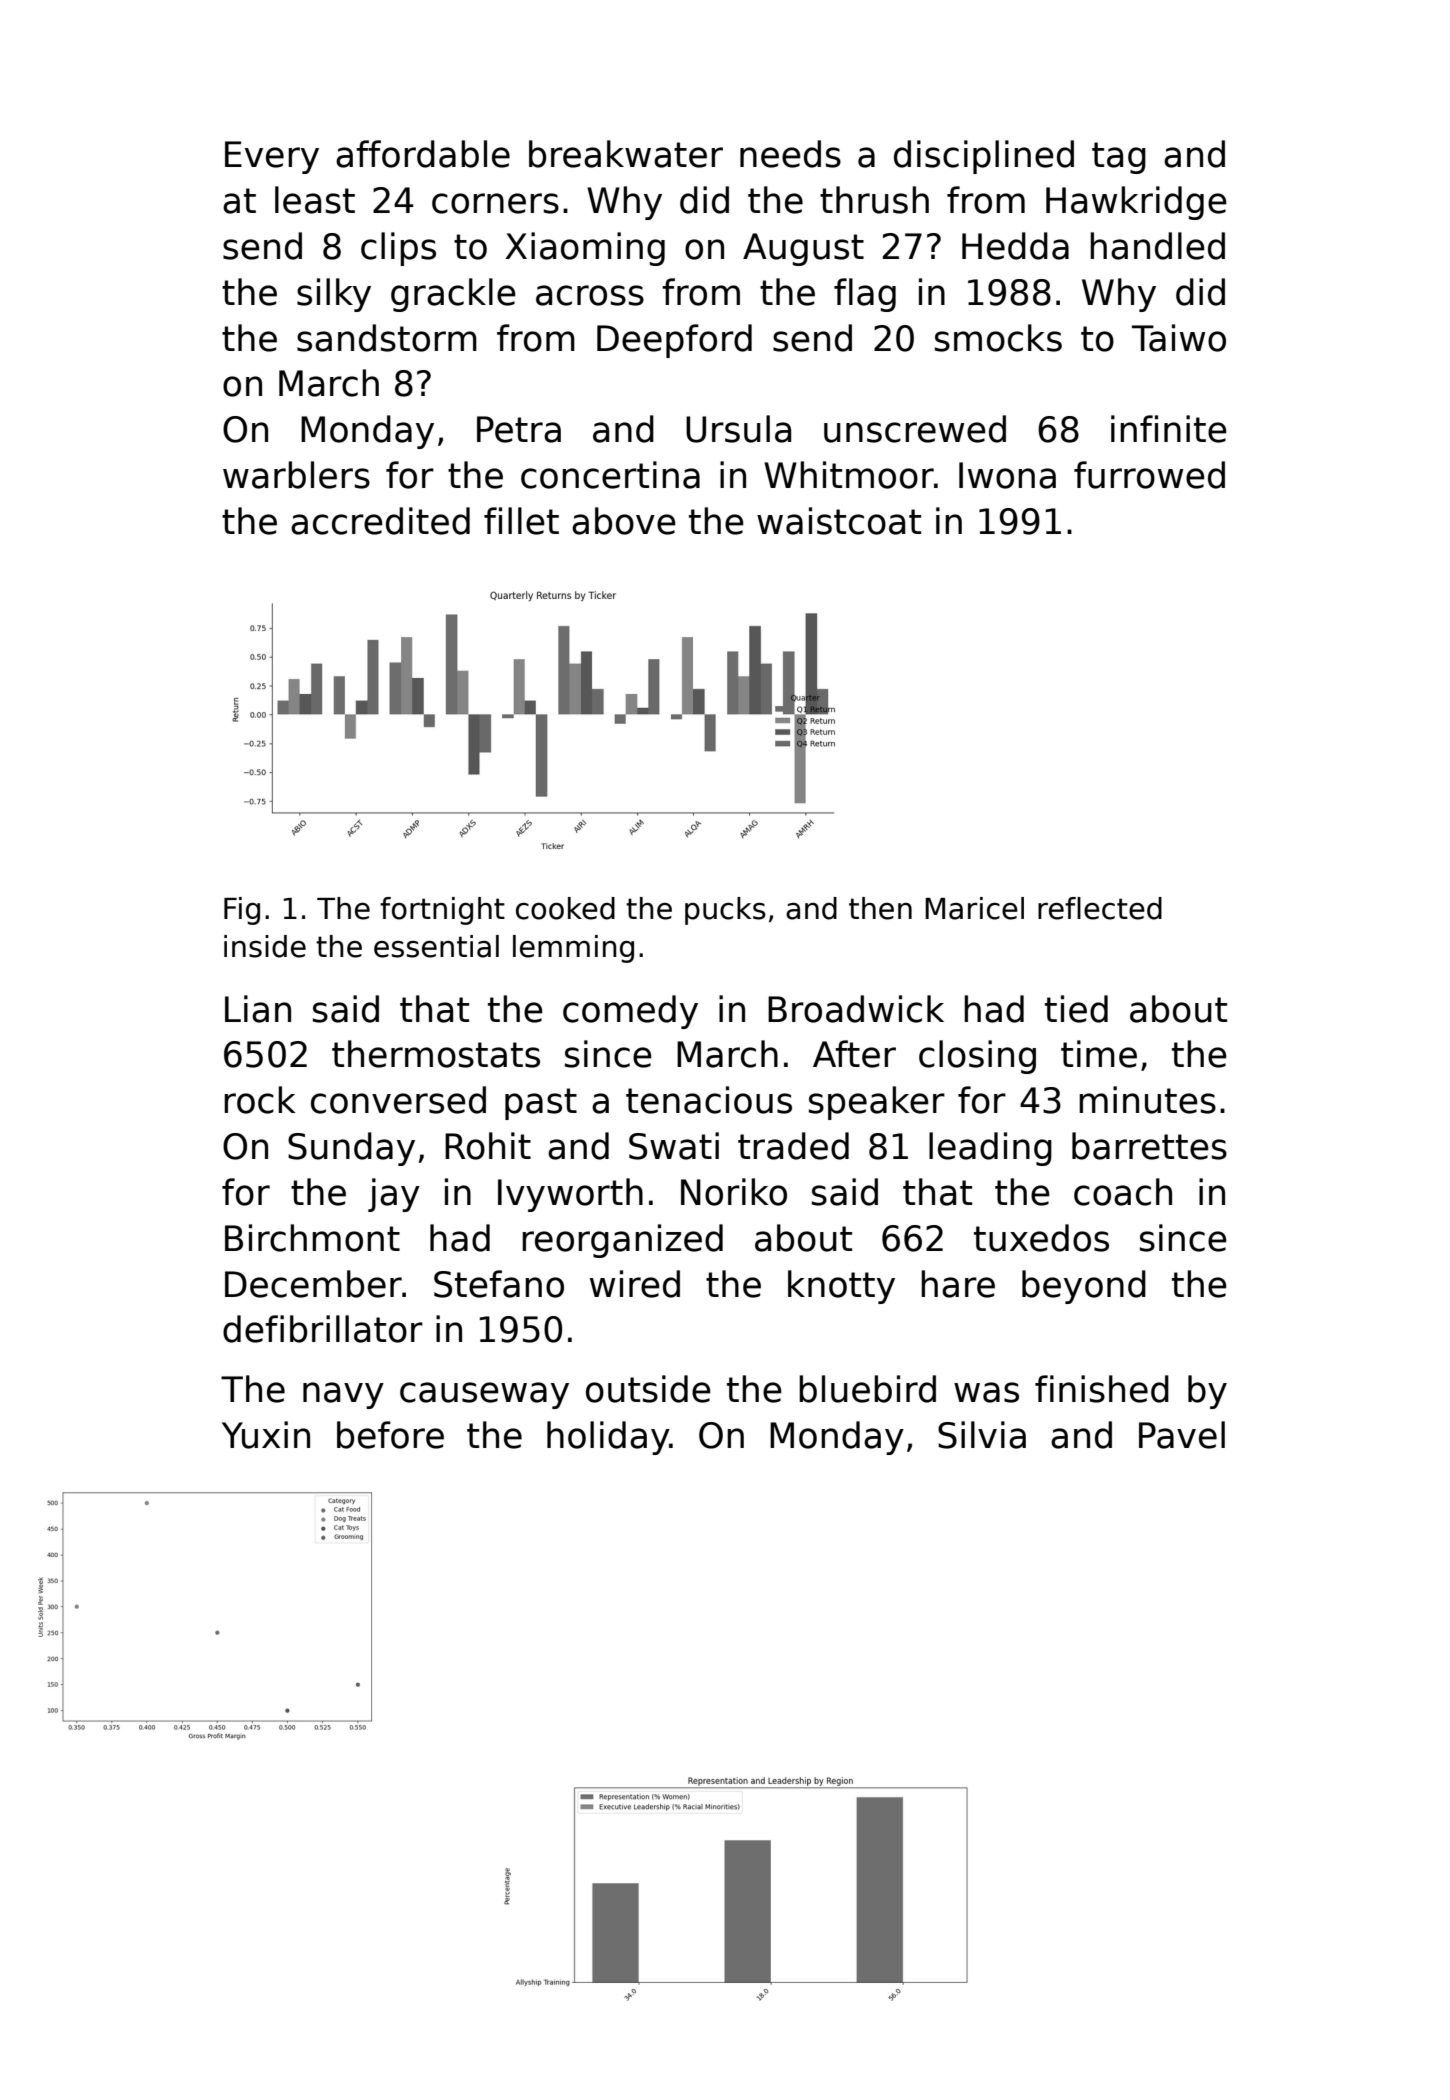 This image has width=1450, height=2100. I want to click on Petra, so click(519, 429).
